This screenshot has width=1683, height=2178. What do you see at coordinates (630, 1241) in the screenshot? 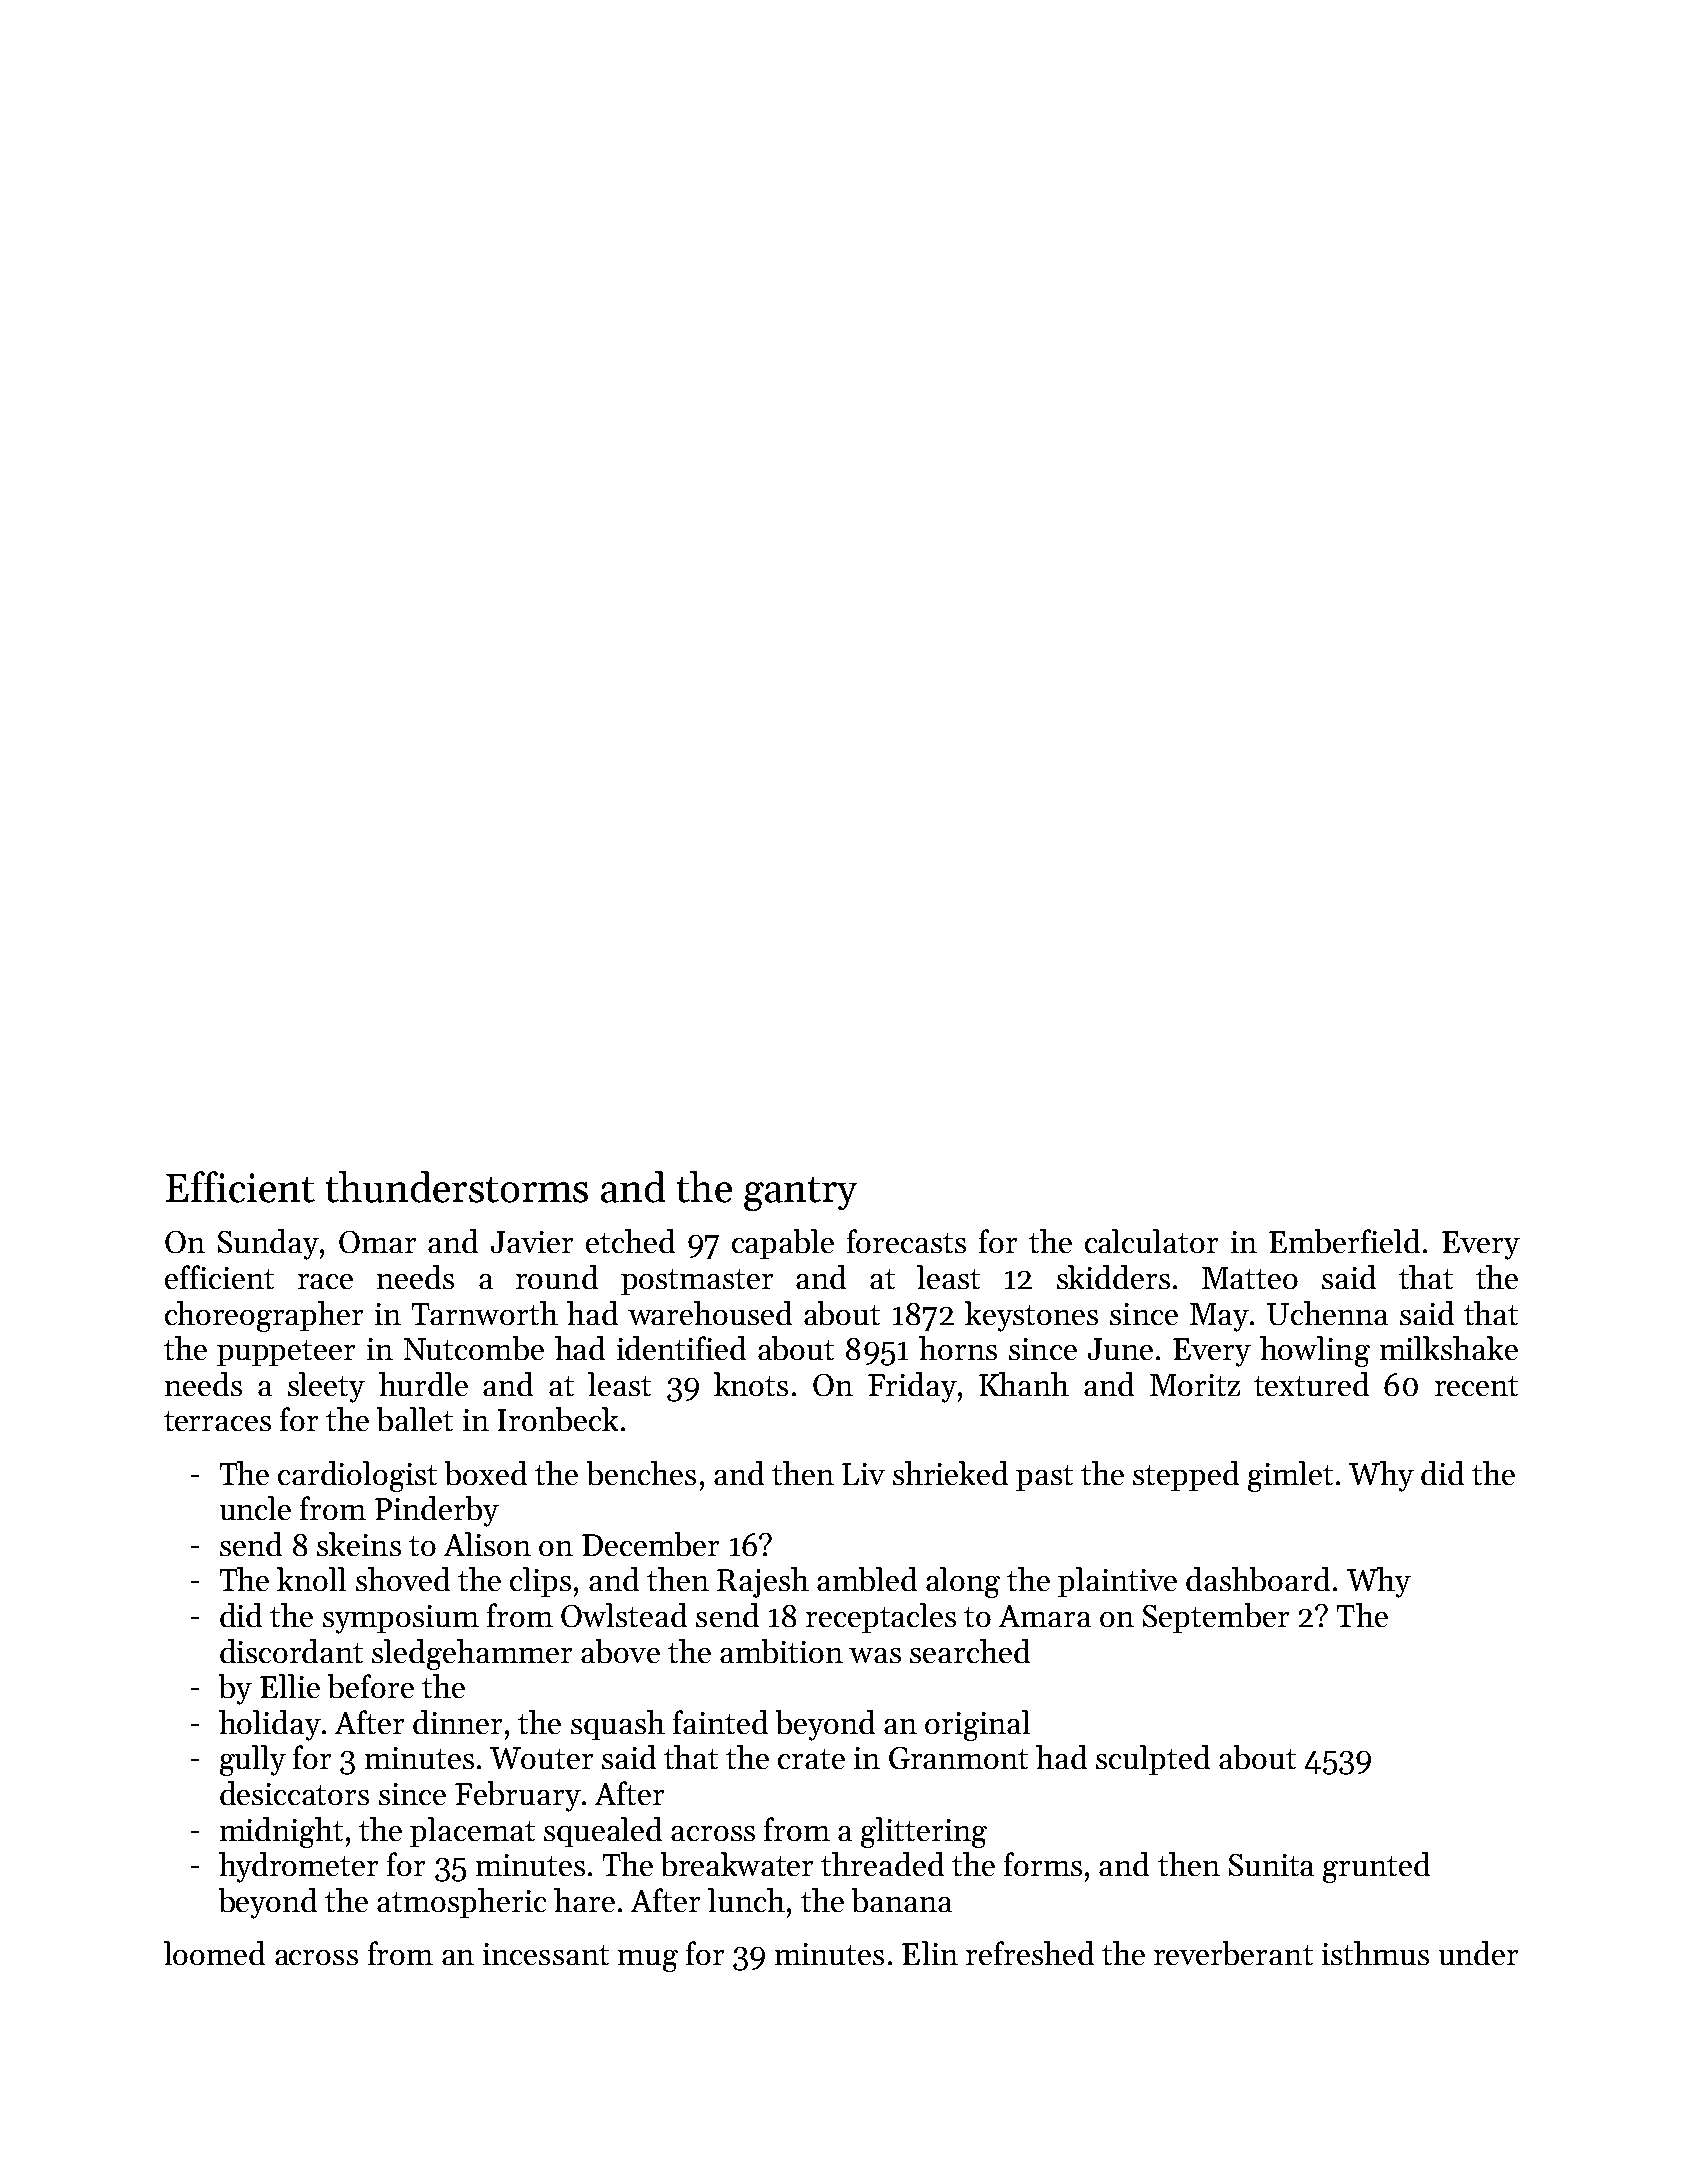
I see `etched` at bounding box center [630, 1241].
